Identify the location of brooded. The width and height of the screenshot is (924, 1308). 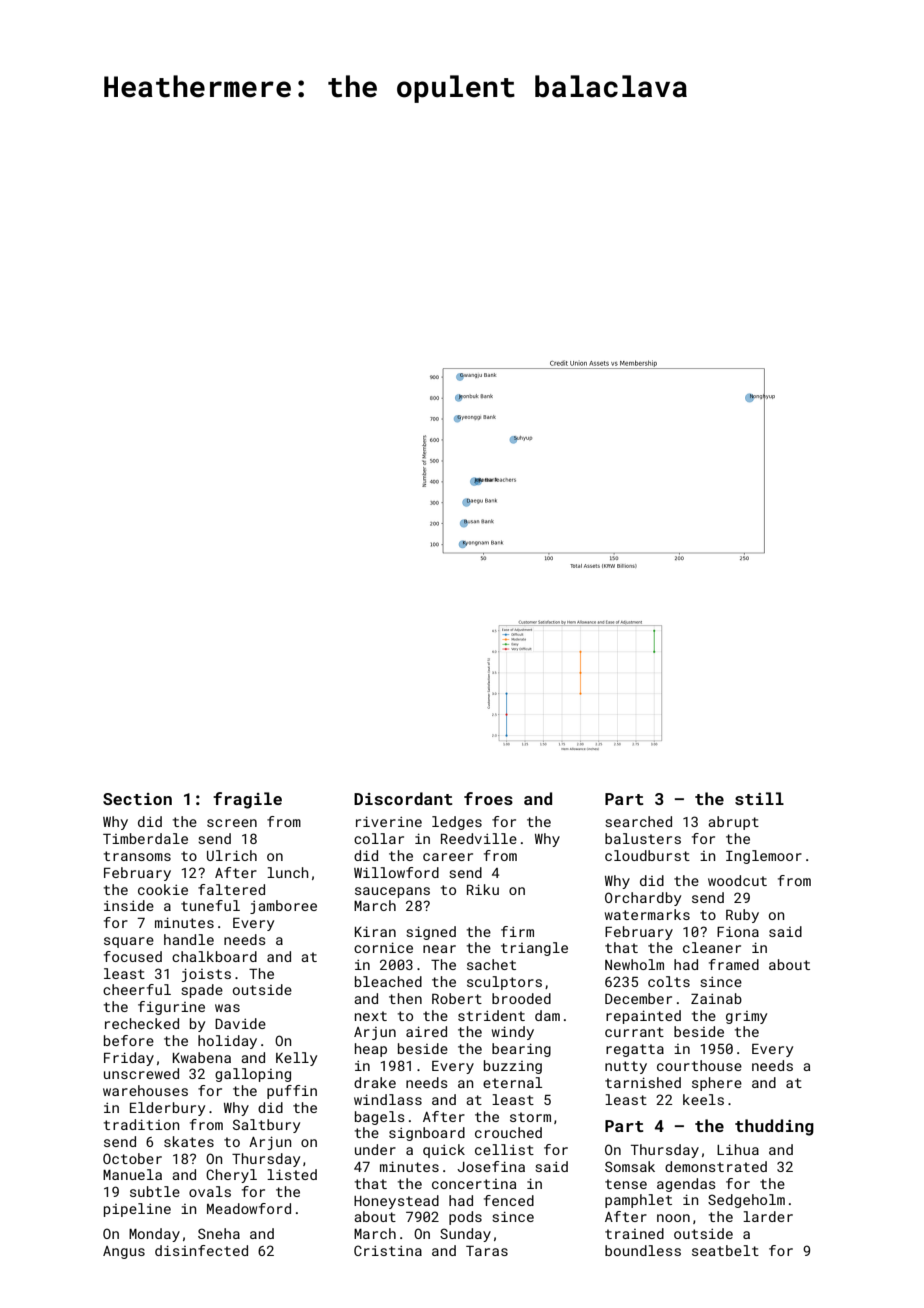
(521, 998).
